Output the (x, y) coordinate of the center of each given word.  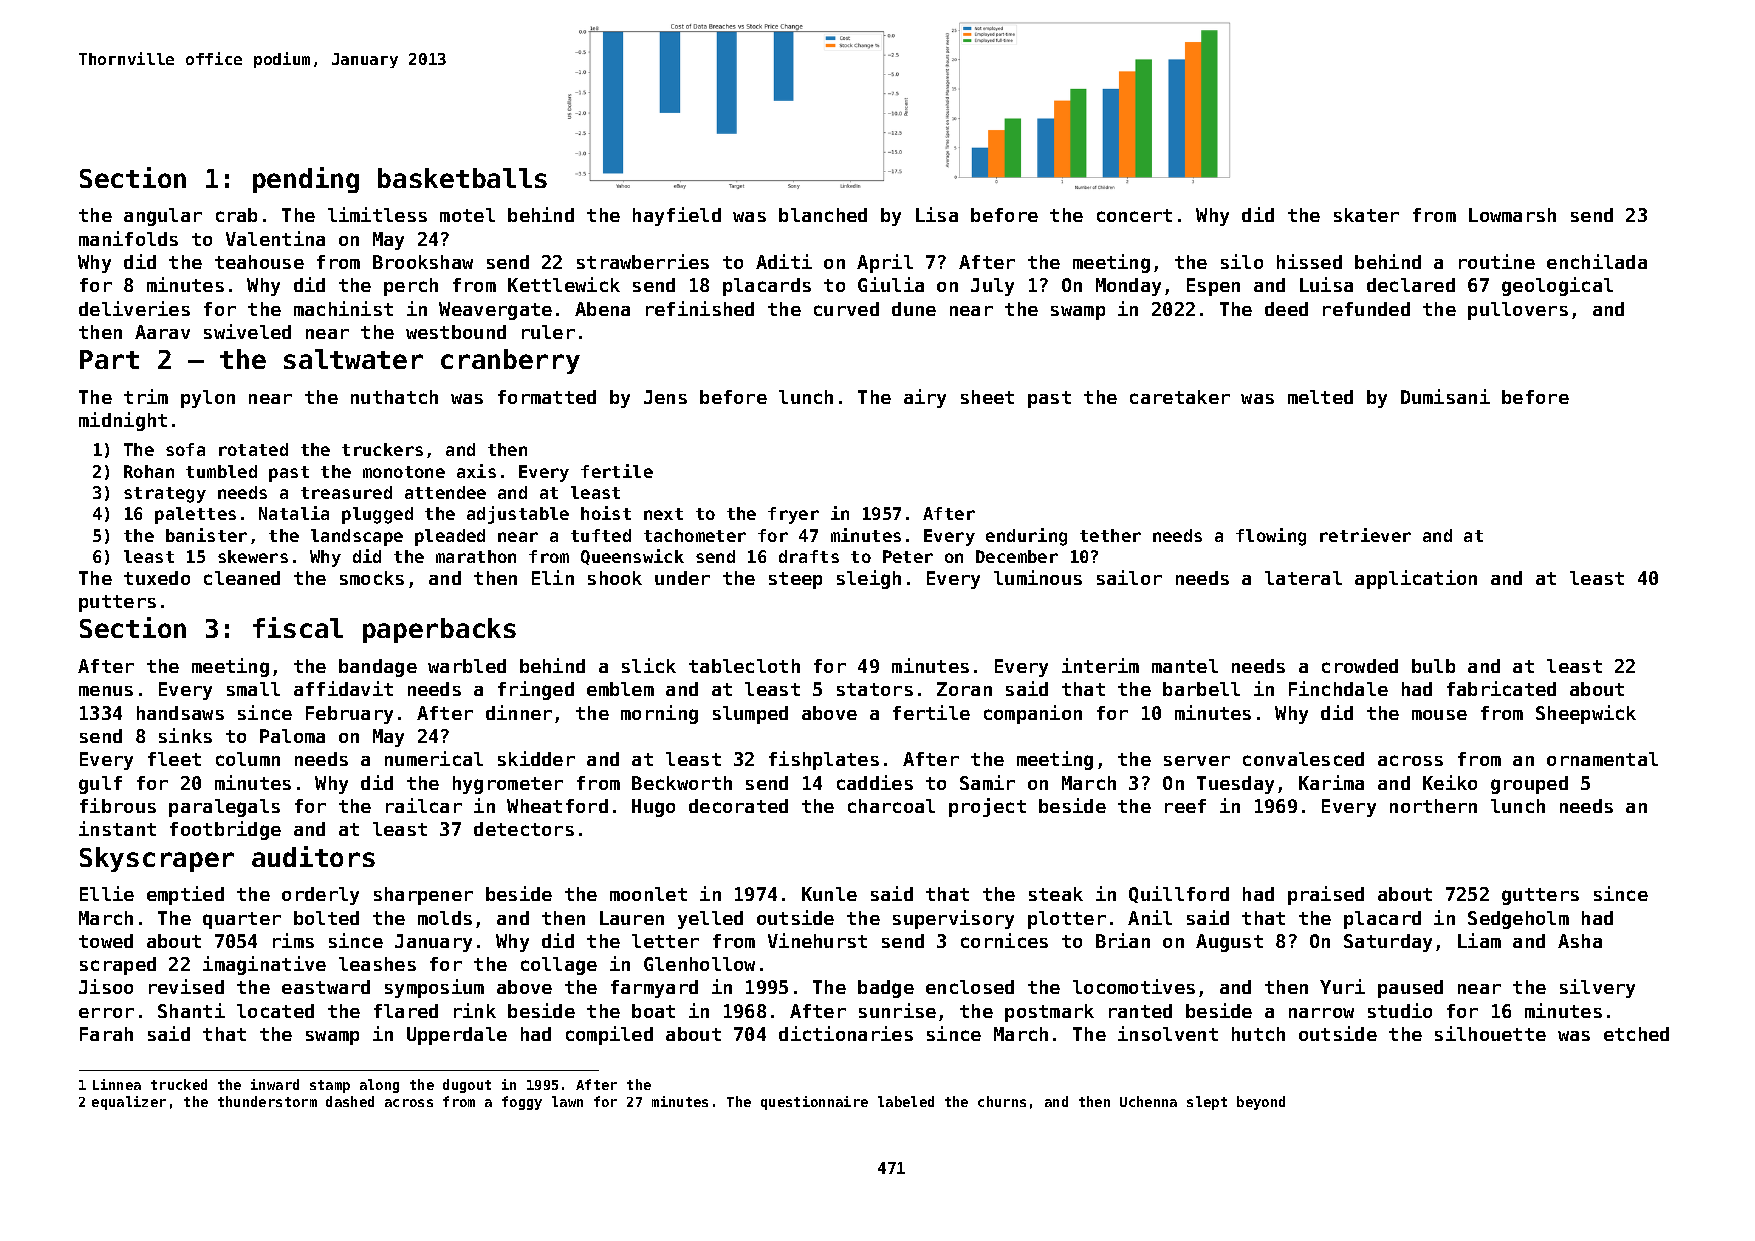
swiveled (247, 331)
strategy (165, 495)
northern (1433, 806)
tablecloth (744, 666)
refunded (1366, 309)
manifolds (128, 238)
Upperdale (457, 1036)
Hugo (653, 808)
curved (846, 309)
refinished (700, 308)
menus (106, 691)
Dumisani (1445, 396)
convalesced (1303, 759)
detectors (524, 829)
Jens (665, 397)
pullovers (1518, 311)
